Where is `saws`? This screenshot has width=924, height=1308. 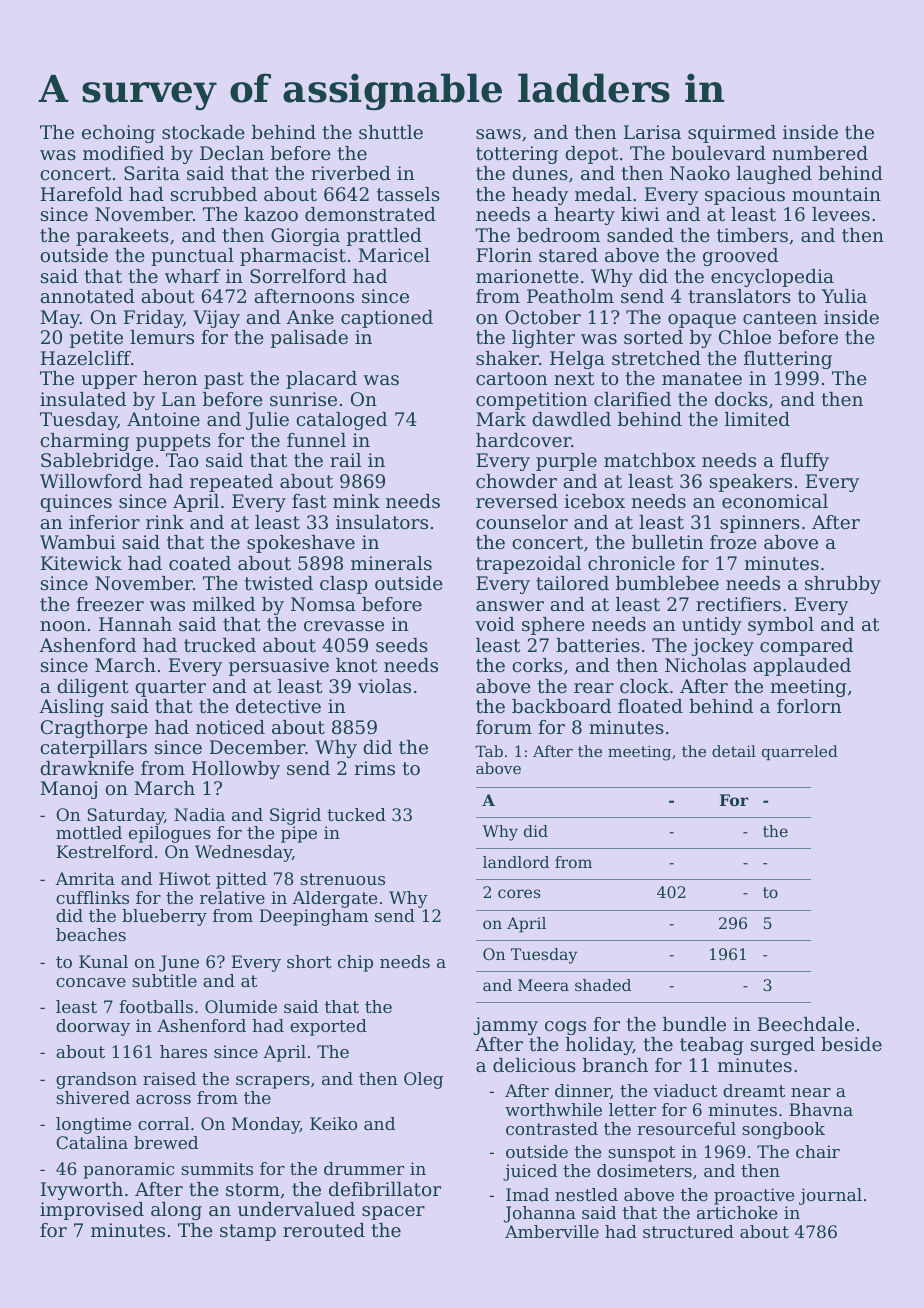
saws is located at coordinates (498, 134).
